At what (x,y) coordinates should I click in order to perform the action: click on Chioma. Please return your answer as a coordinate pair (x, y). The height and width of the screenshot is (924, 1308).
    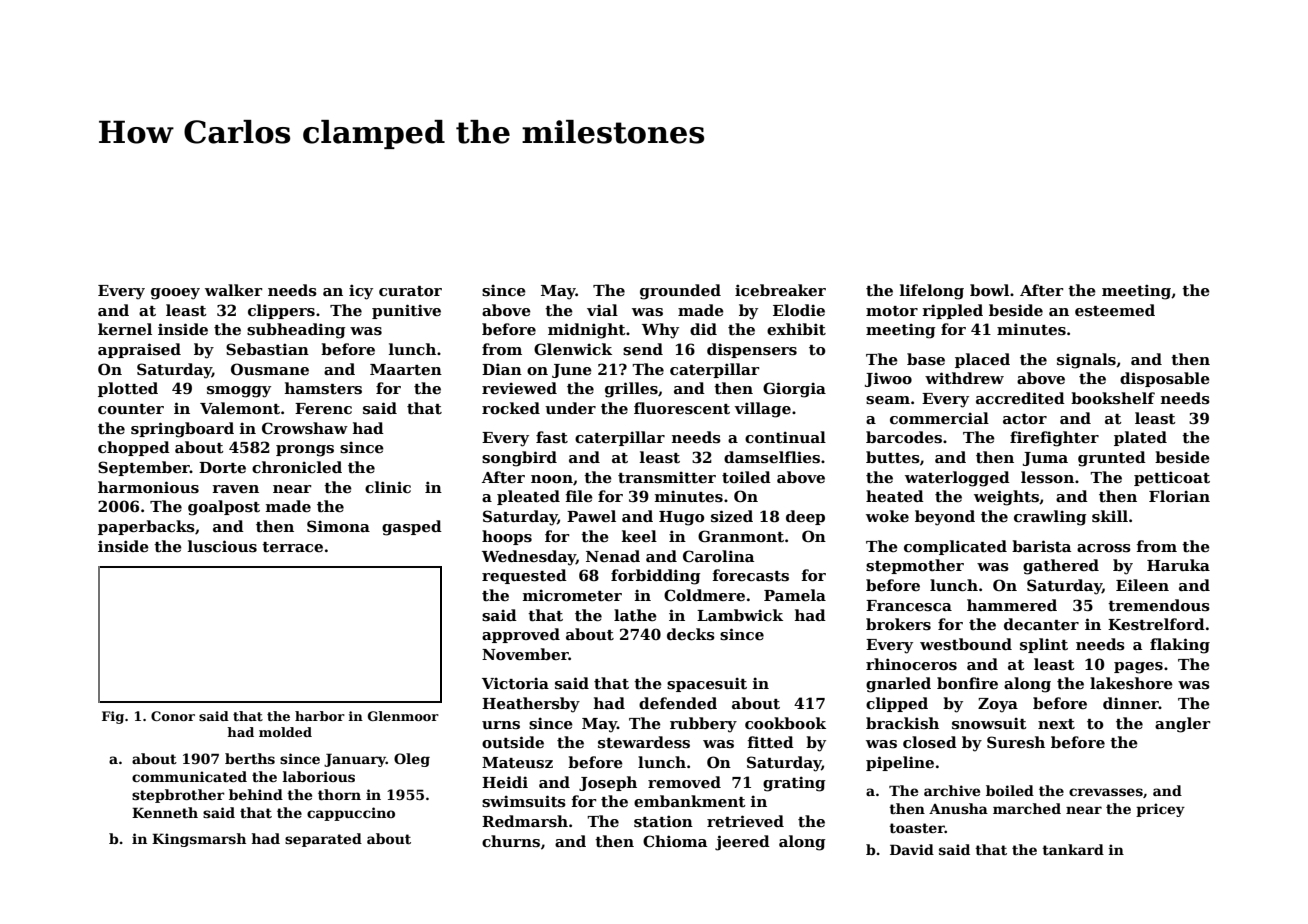
    Looking at the image, I should click on (675, 841).
